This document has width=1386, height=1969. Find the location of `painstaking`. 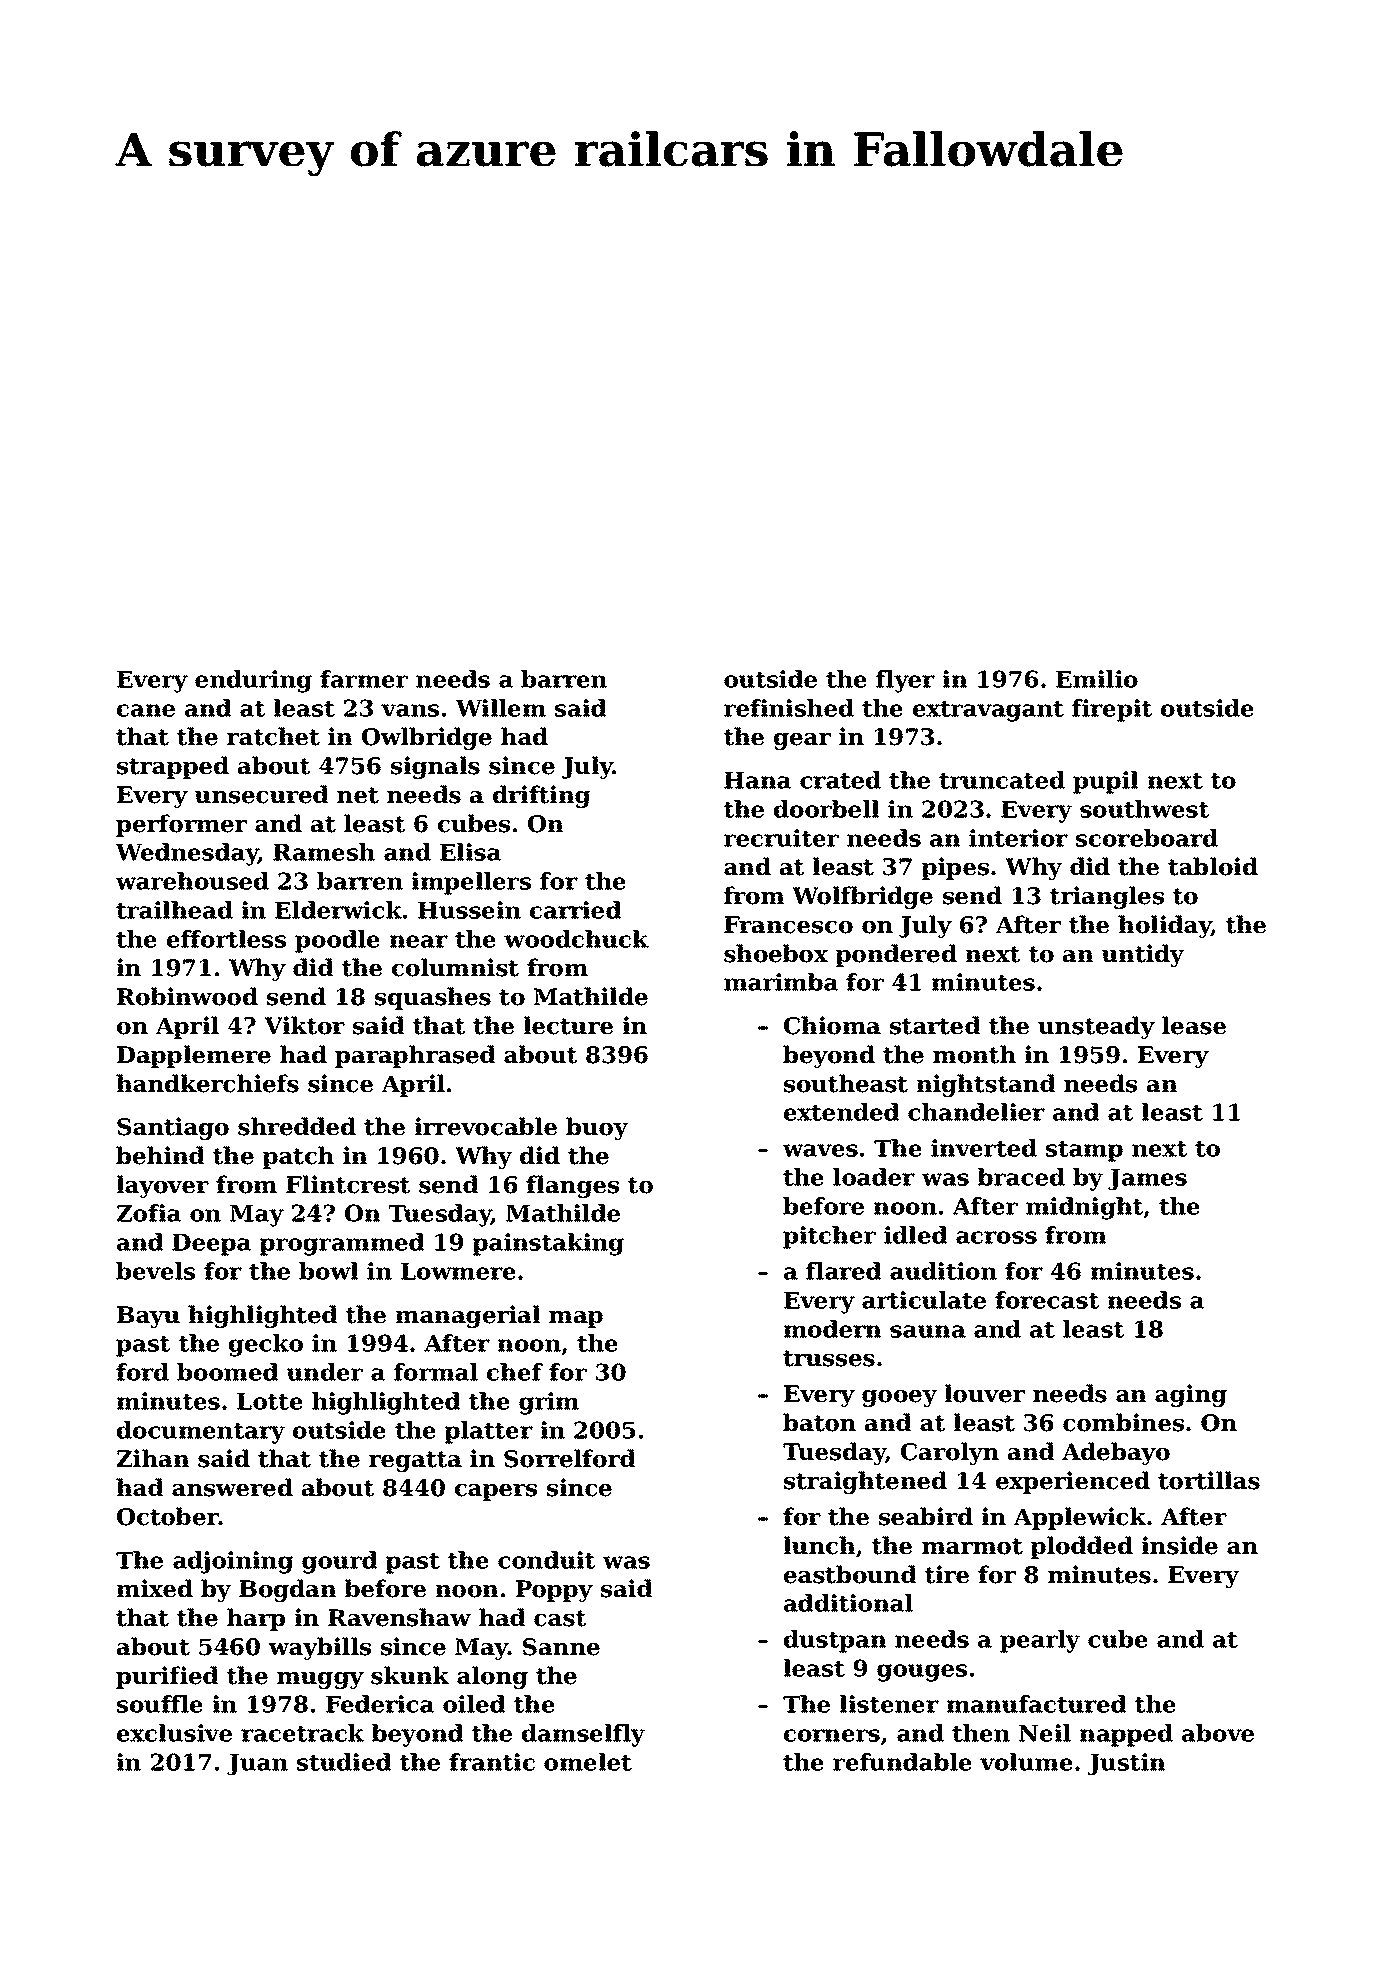

painstaking is located at coordinates (548, 1244).
